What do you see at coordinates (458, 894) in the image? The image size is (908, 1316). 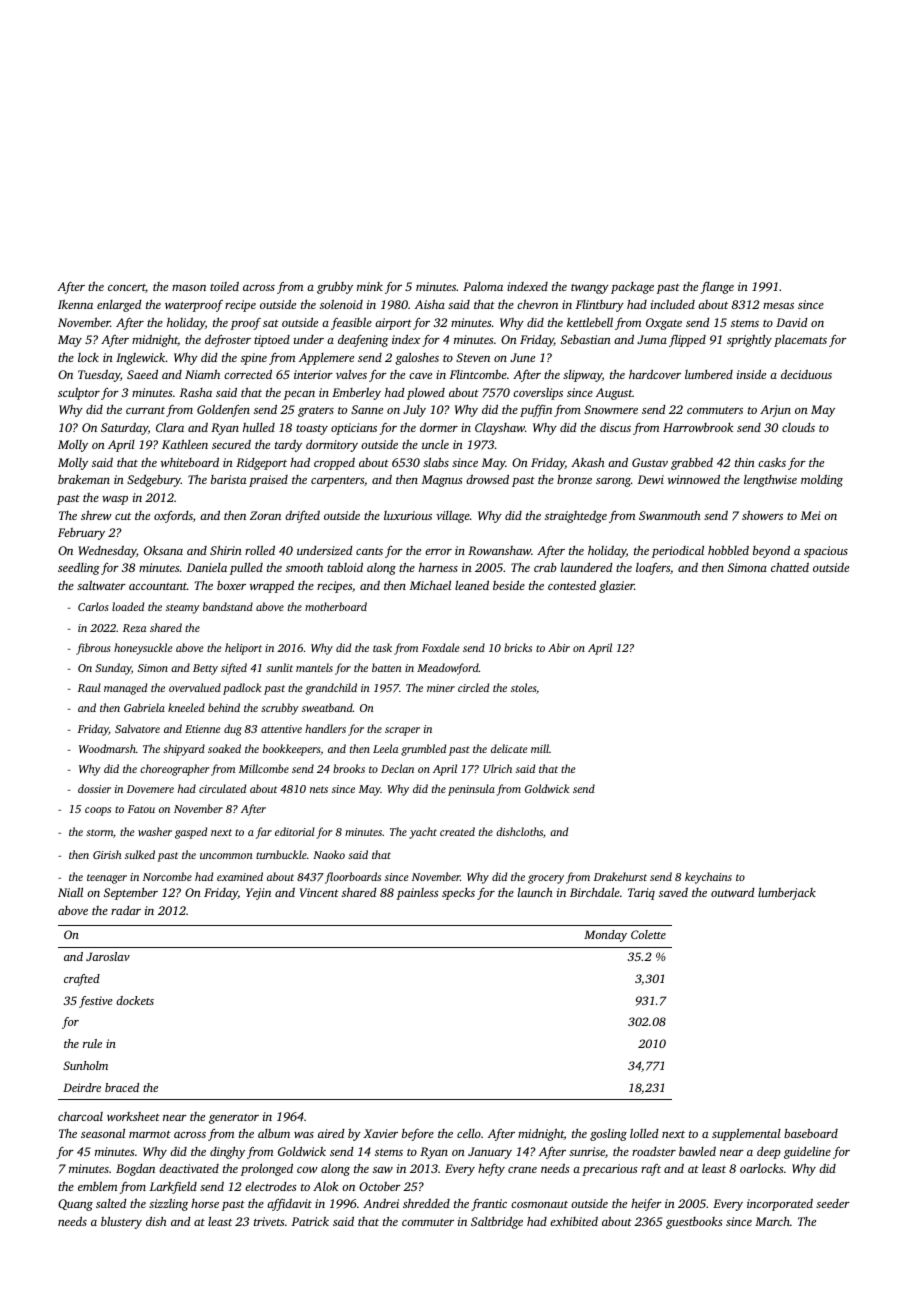 I see `specks` at bounding box center [458, 894].
